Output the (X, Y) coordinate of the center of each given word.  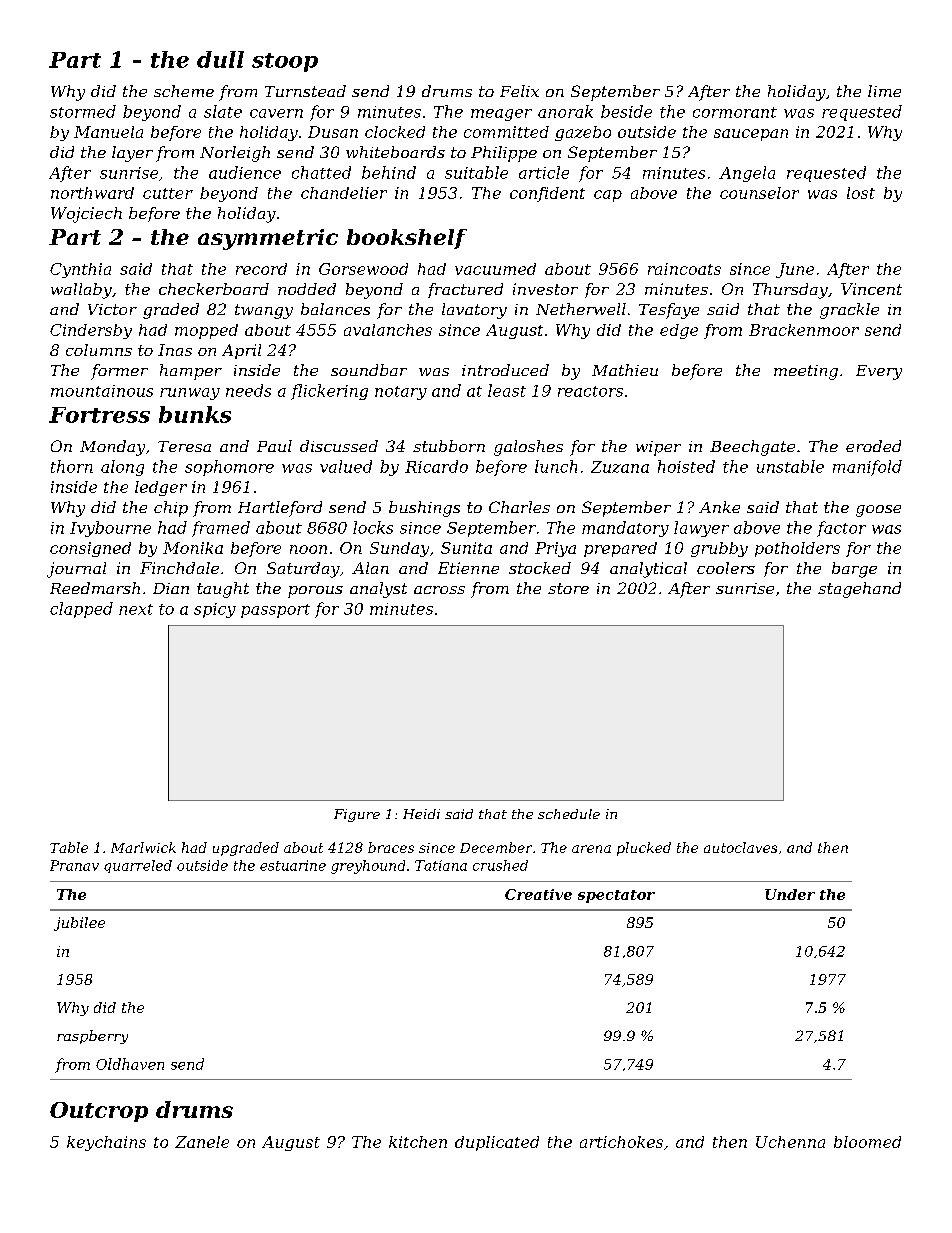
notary (401, 393)
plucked (644, 849)
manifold (867, 468)
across (439, 590)
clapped (81, 610)
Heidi (421, 814)
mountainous (102, 391)
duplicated (497, 1143)
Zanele (202, 1142)
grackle (849, 311)
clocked (395, 132)
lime (884, 91)
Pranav (74, 865)
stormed (83, 111)
